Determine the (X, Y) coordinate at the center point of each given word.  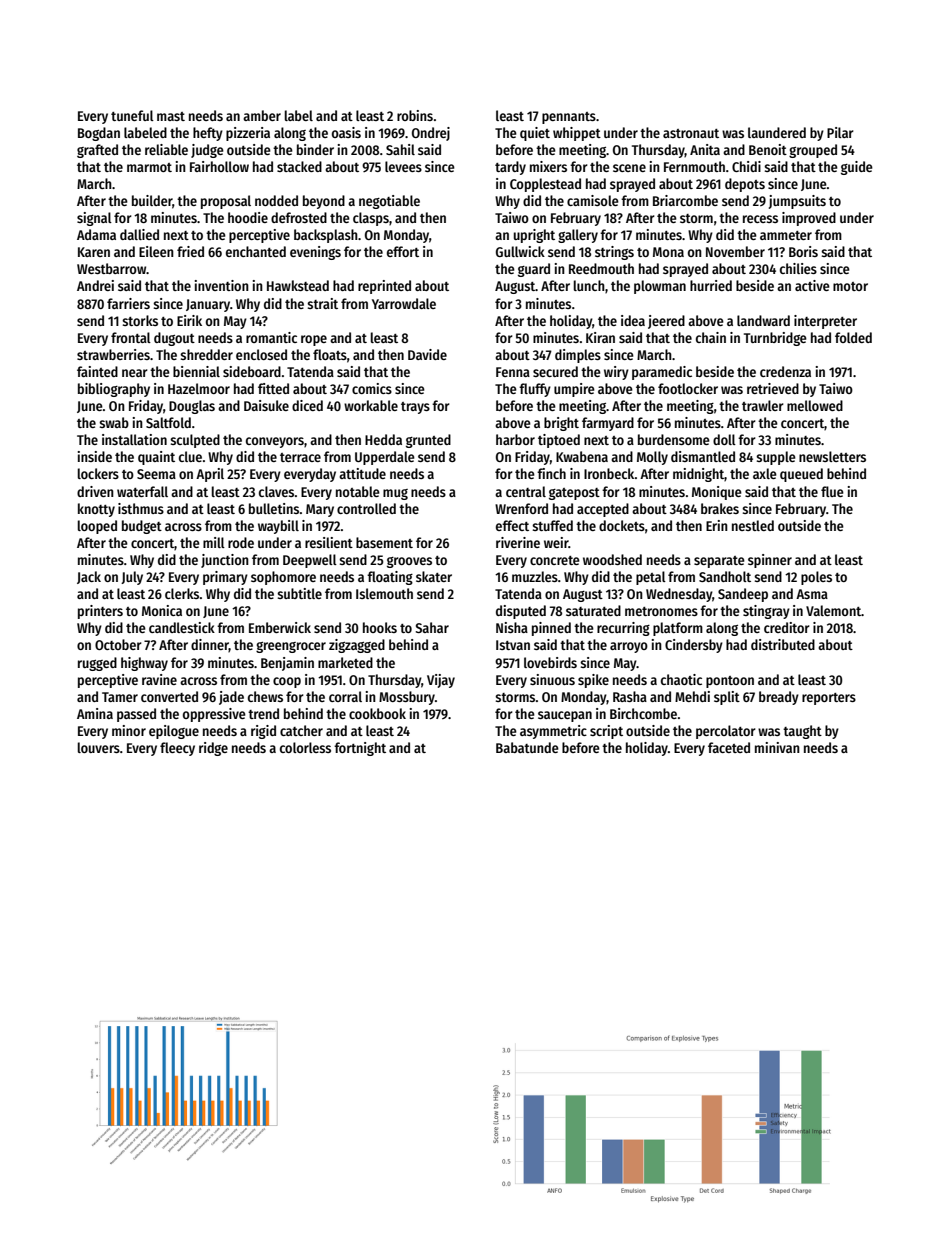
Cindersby (694, 646)
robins (415, 115)
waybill (278, 527)
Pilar (840, 132)
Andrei (95, 285)
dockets (622, 525)
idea (633, 320)
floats (330, 354)
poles (816, 578)
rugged (97, 664)
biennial (196, 371)
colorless (305, 747)
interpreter (825, 322)
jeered (666, 322)
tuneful (132, 115)
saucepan (565, 716)
